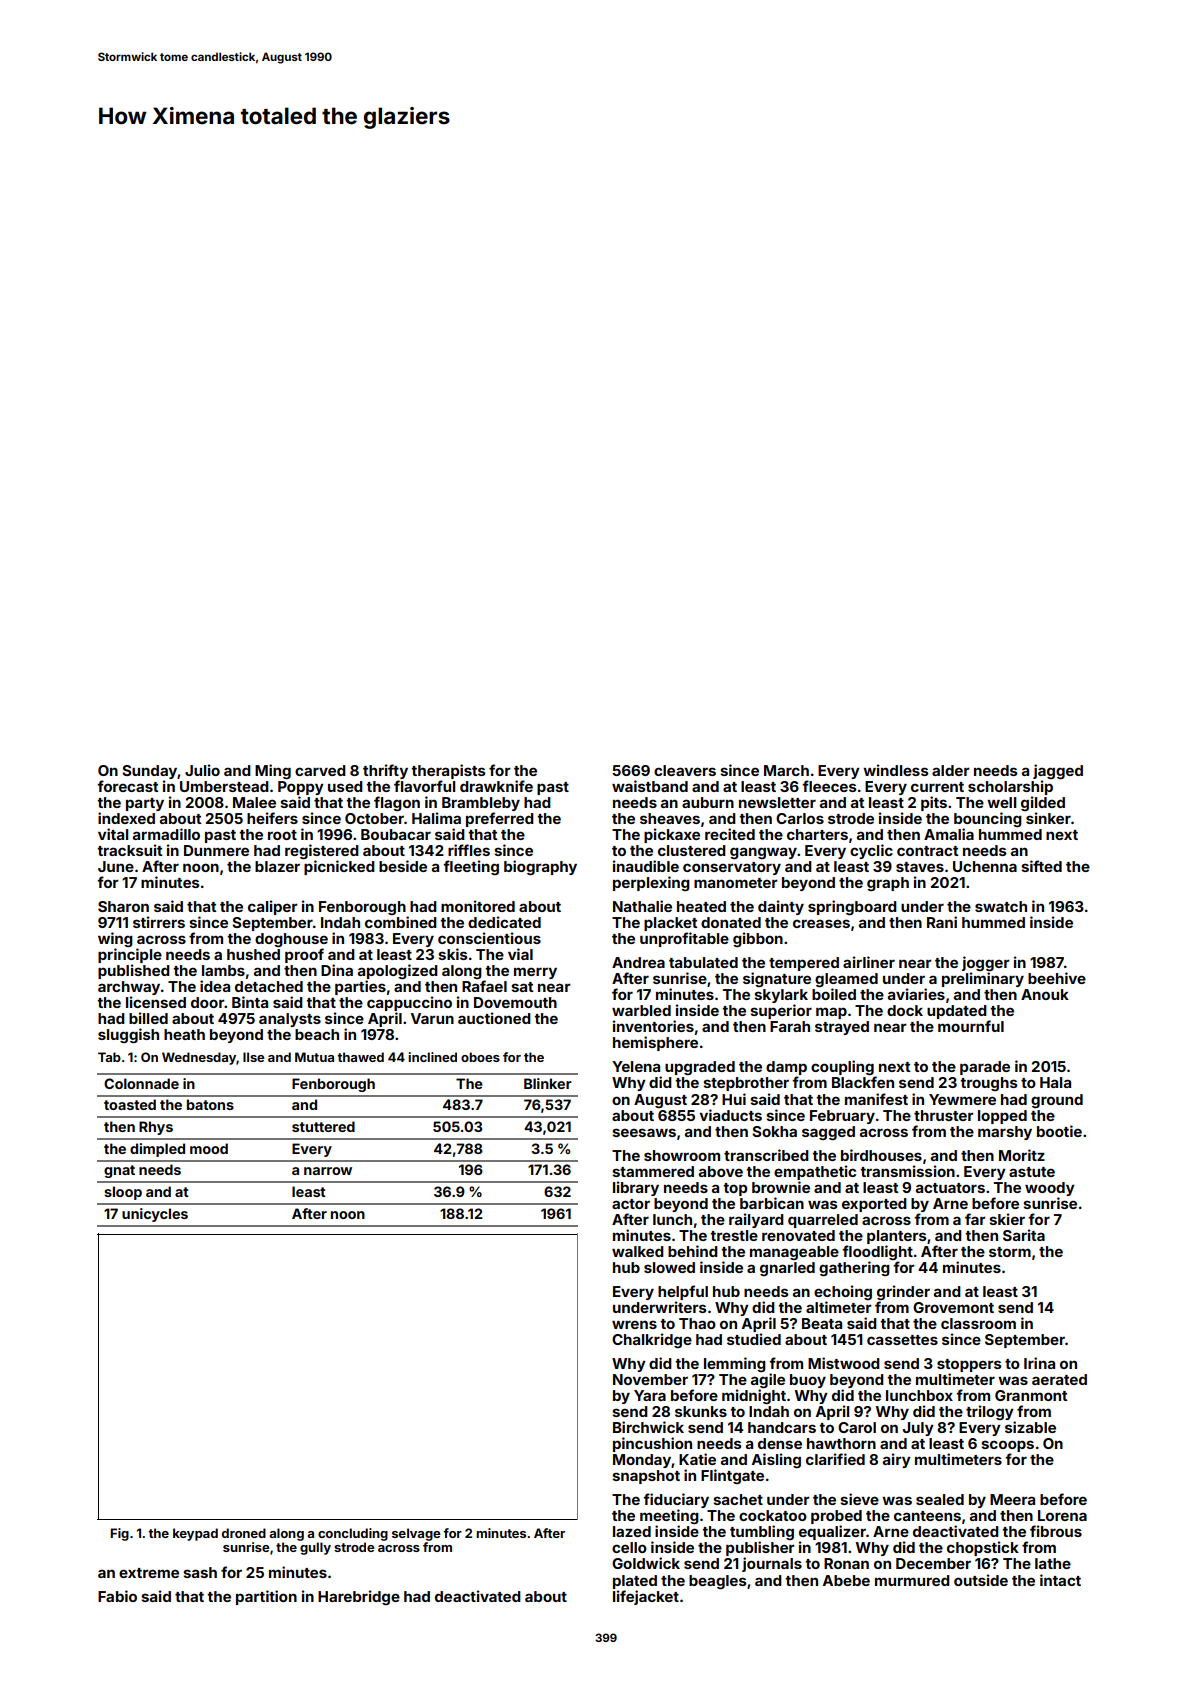 The height and width of the image is (1682, 1190). I want to click on Hala, so click(1055, 1082).
